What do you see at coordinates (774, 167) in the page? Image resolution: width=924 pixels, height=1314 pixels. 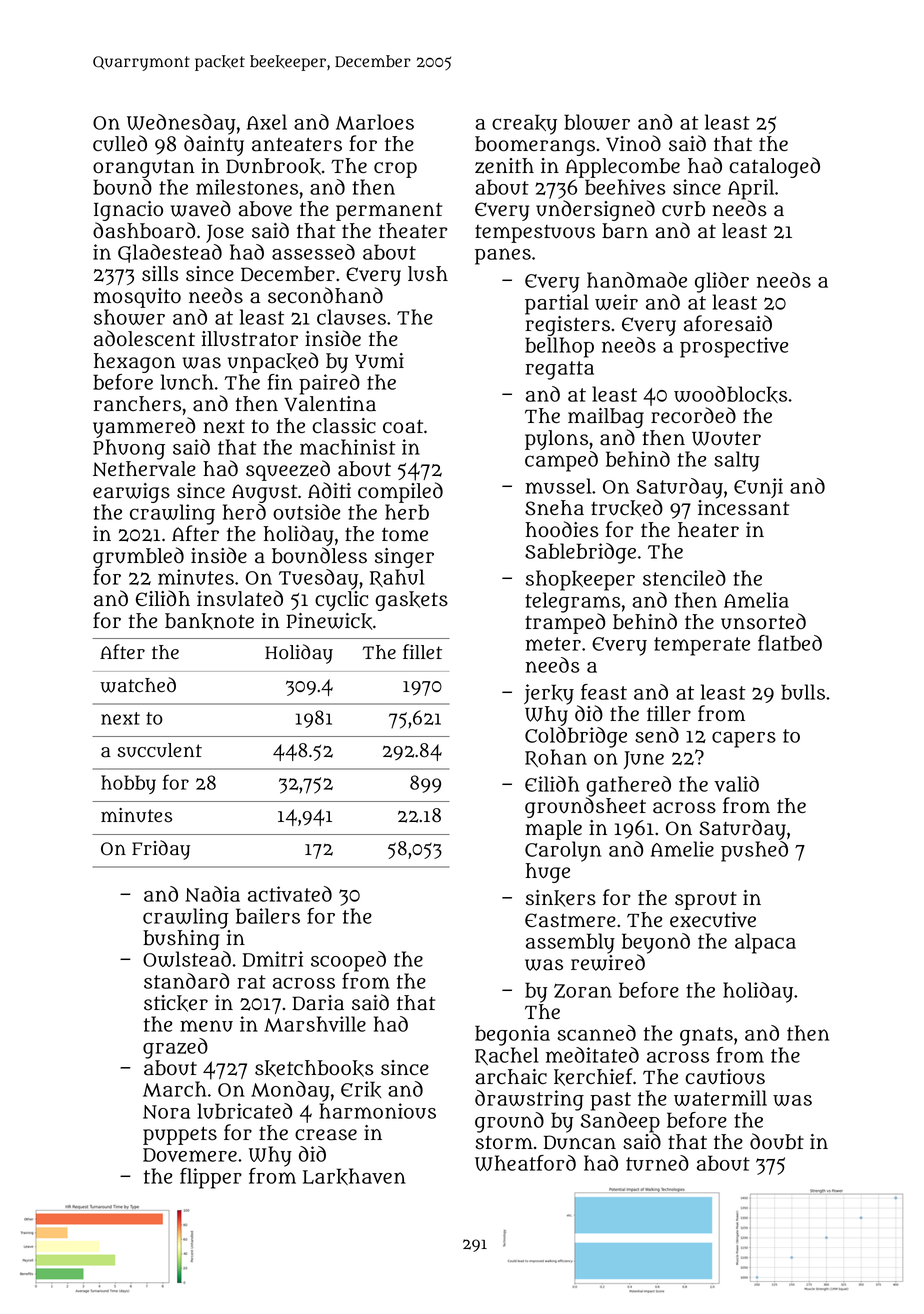 I see `cataloged` at bounding box center [774, 167].
